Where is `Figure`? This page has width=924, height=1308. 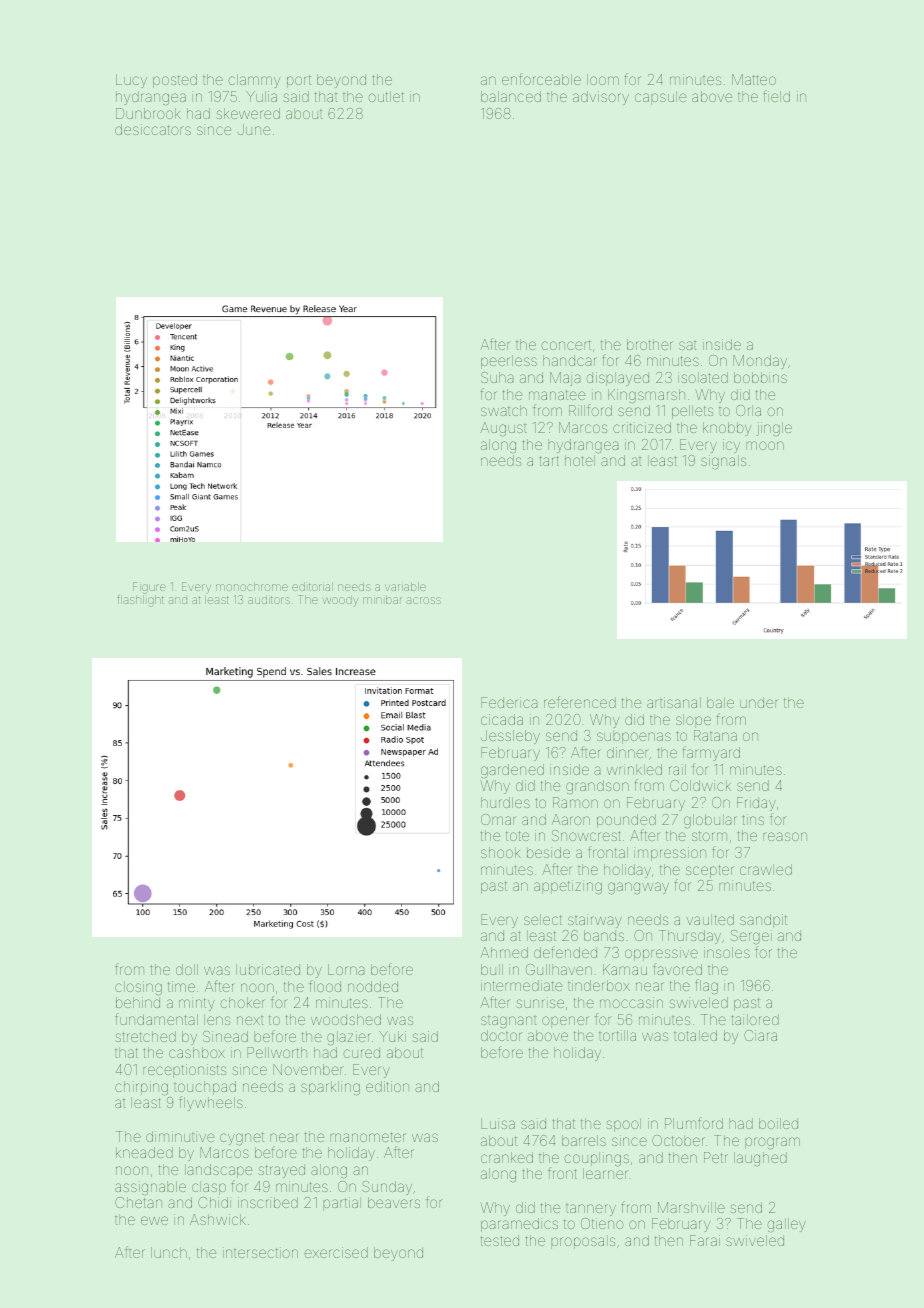
Figure is located at coordinates (149, 588).
